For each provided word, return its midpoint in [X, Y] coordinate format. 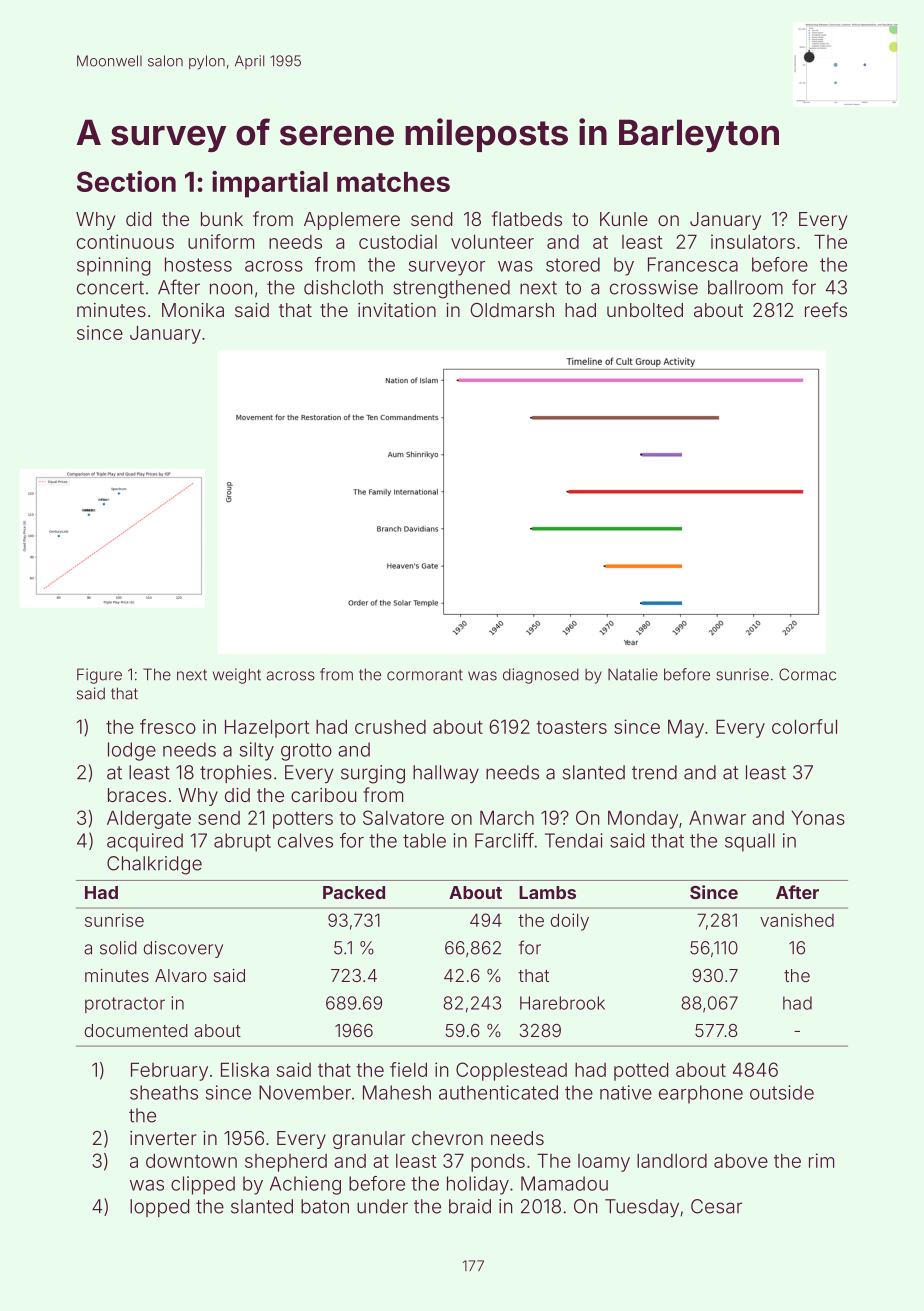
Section [126, 181]
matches [393, 182]
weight [237, 676]
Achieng [305, 1185]
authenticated [498, 1092]
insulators [753, 241]
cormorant [425, 675]
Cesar [716, 1206]
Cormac [807, 674]
